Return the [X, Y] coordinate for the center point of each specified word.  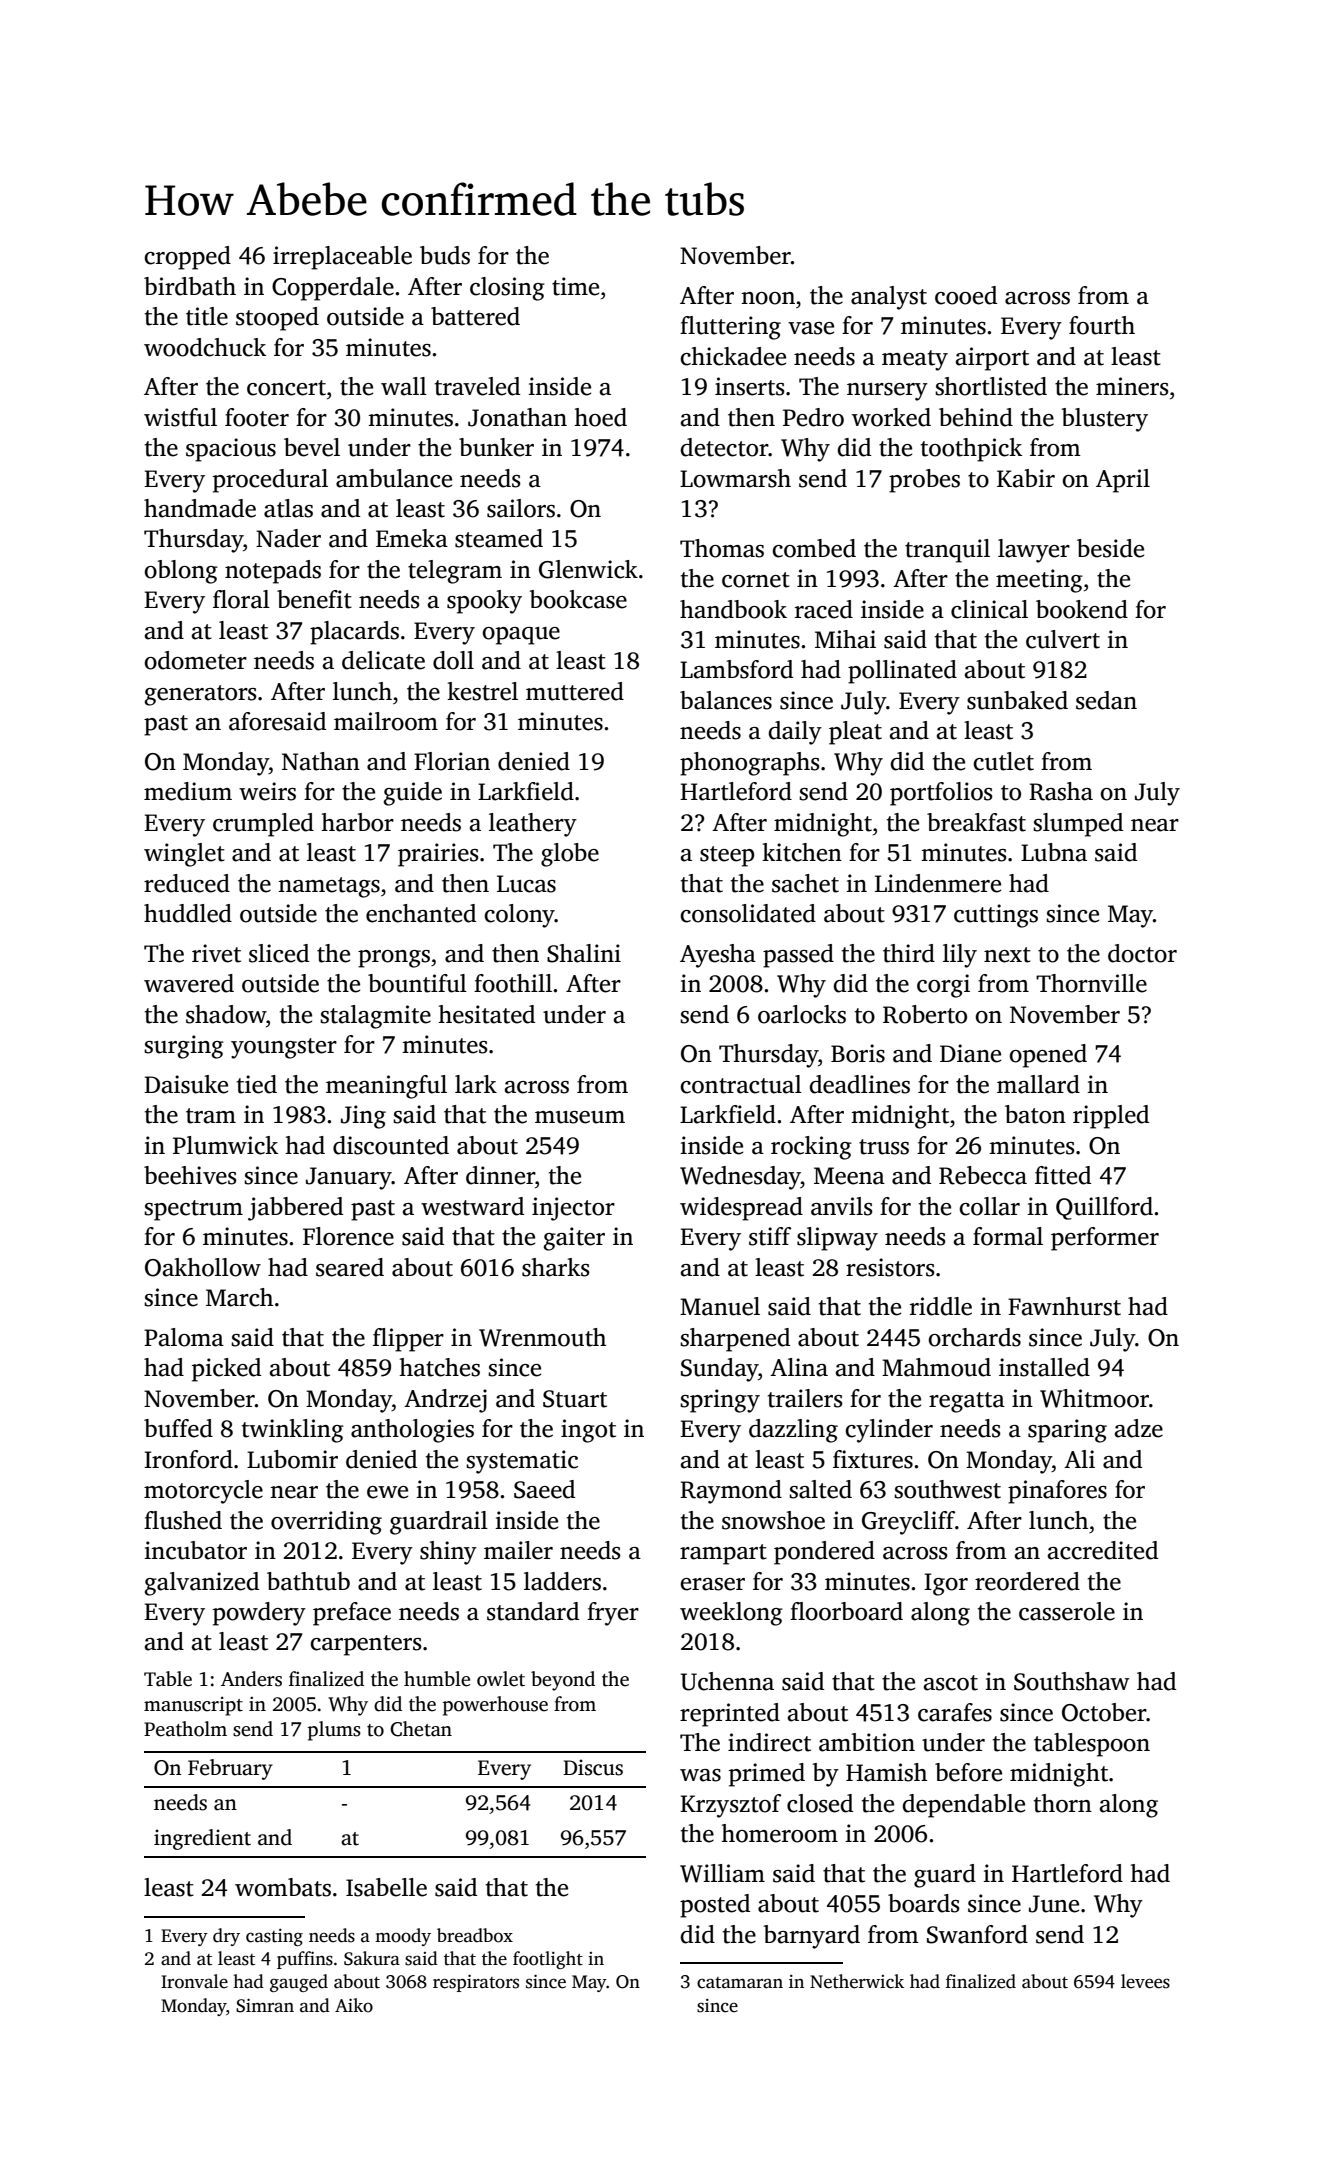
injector [573, 1209]
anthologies [412, 1431]
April [1123, 481]
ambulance [394, 478]
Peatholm [185, 1729]
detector [724, 447]
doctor [1142, 953]
